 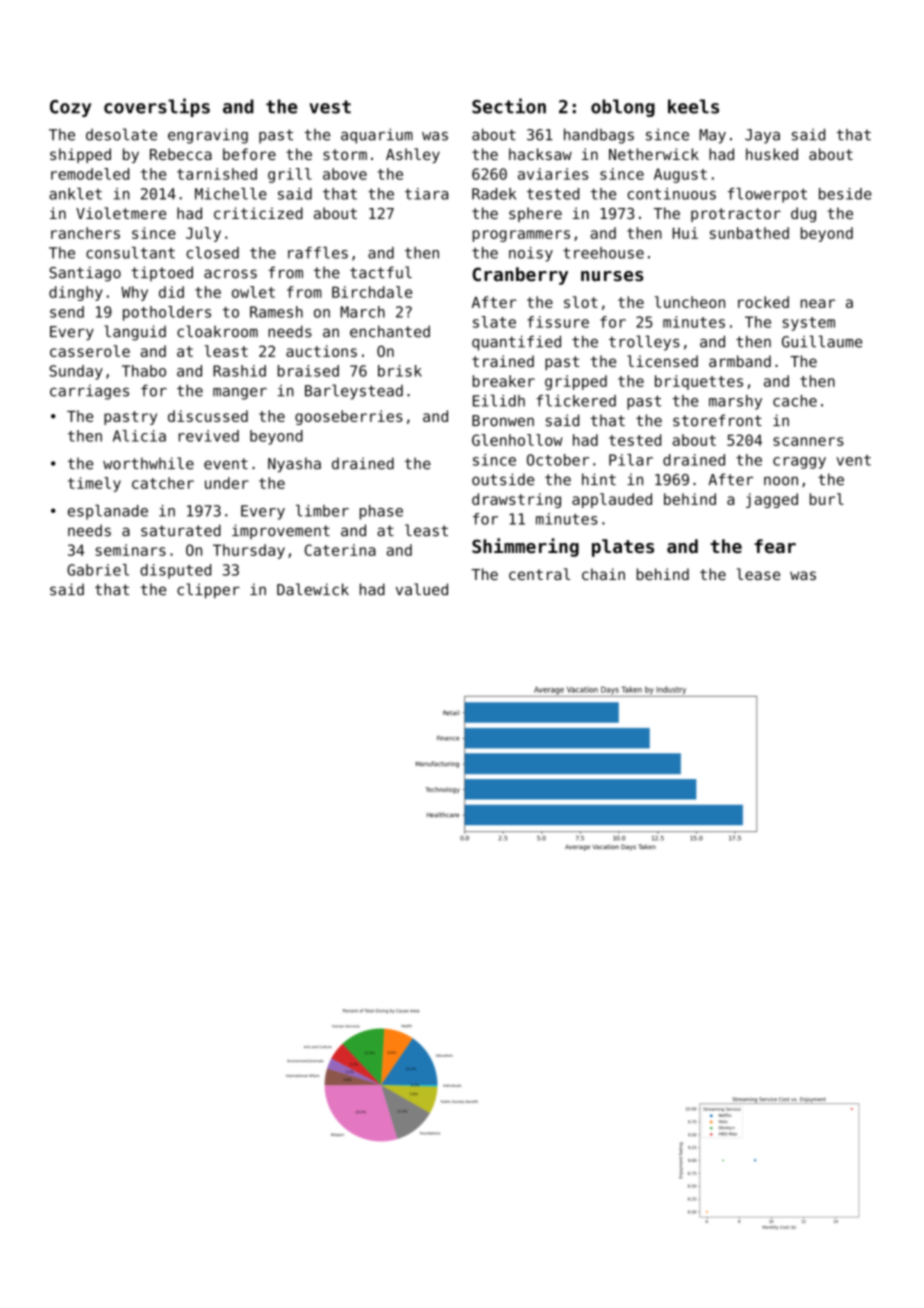 What do you see at coordinates (76, 293) in the page?
I see `dinghy` at bounding box center [76, 293].
